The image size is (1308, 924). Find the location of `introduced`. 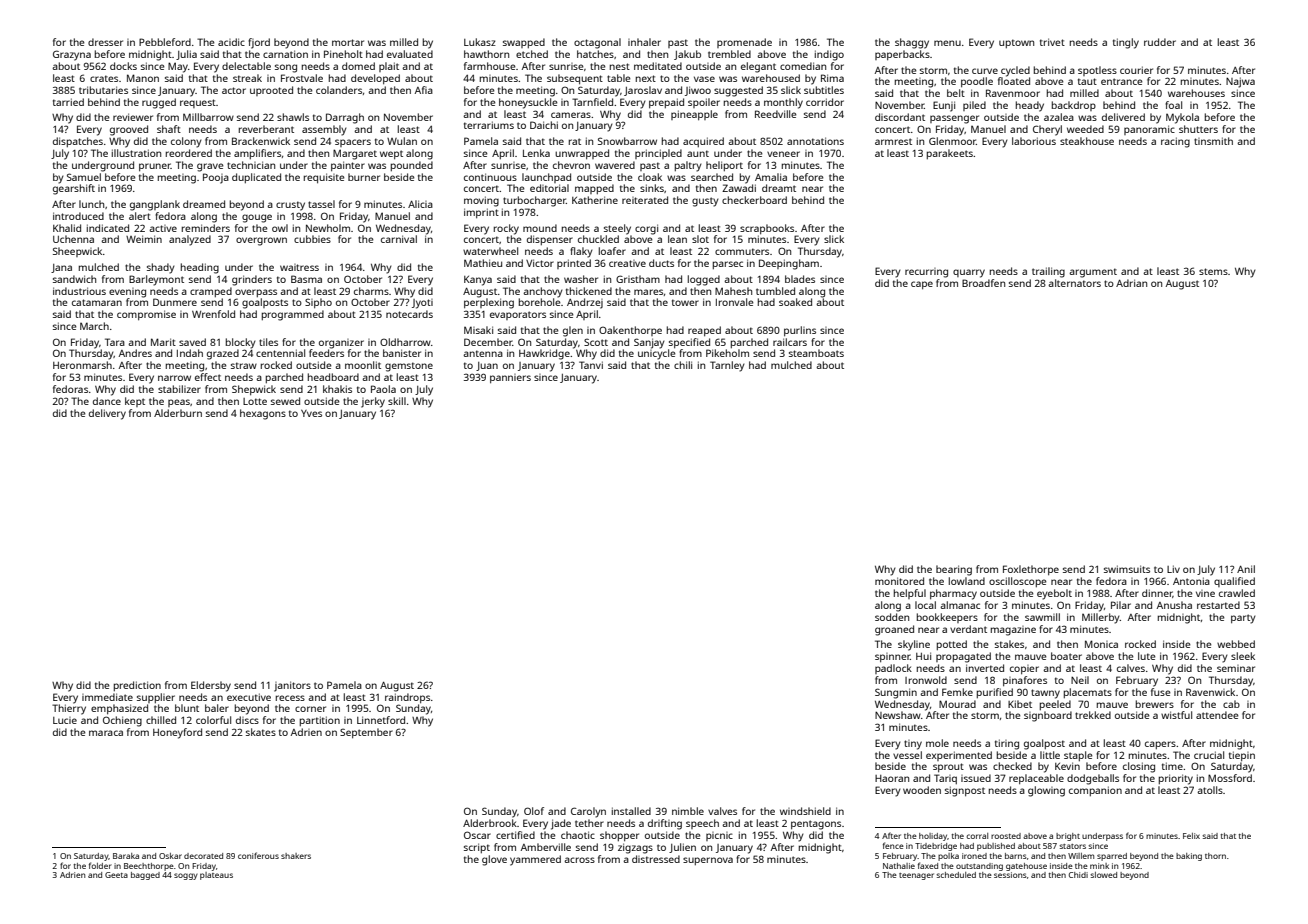

introduced is located at coordinates (78, 216).
